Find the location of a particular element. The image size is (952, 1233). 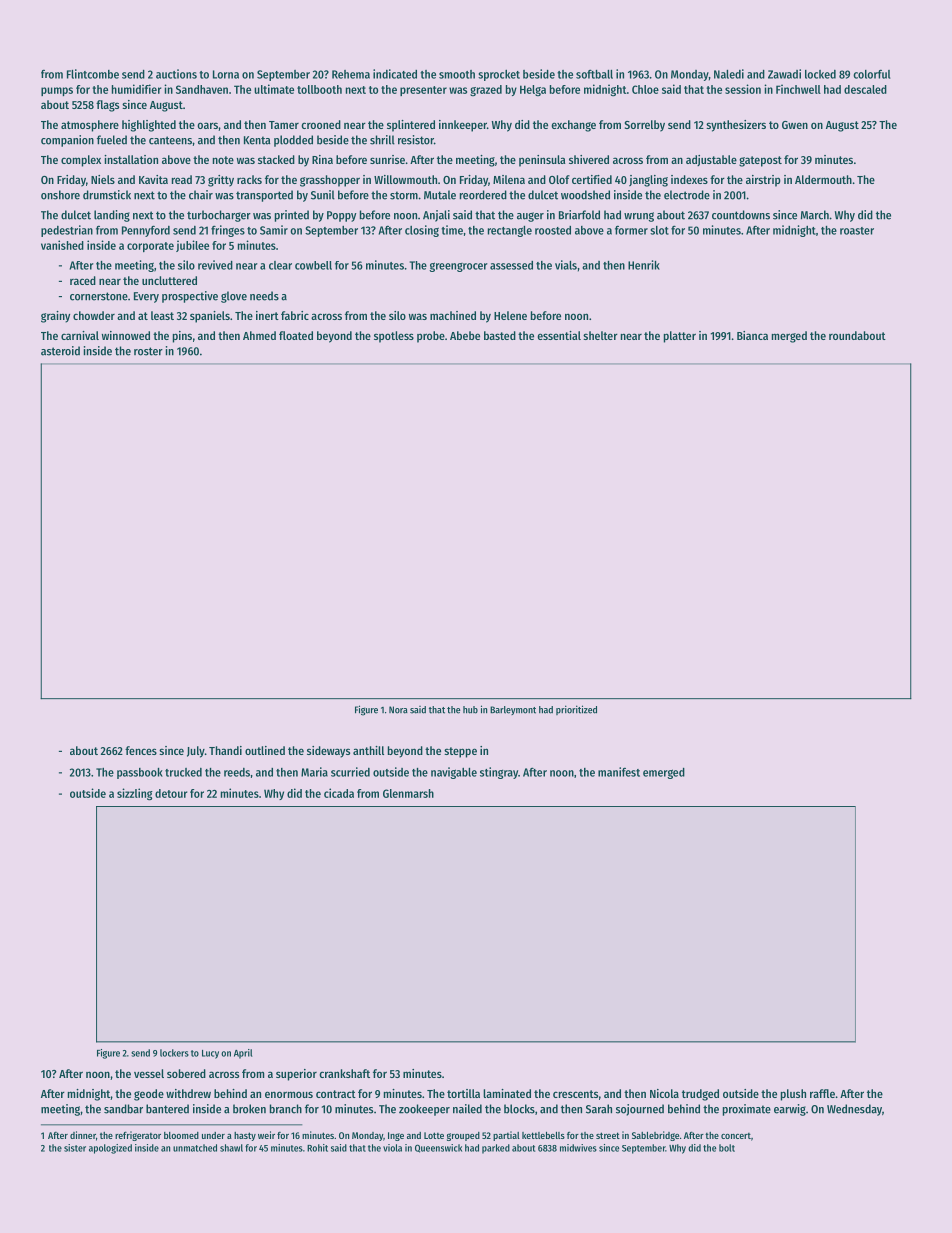

Bianca is located at coordinates (752, 335).
